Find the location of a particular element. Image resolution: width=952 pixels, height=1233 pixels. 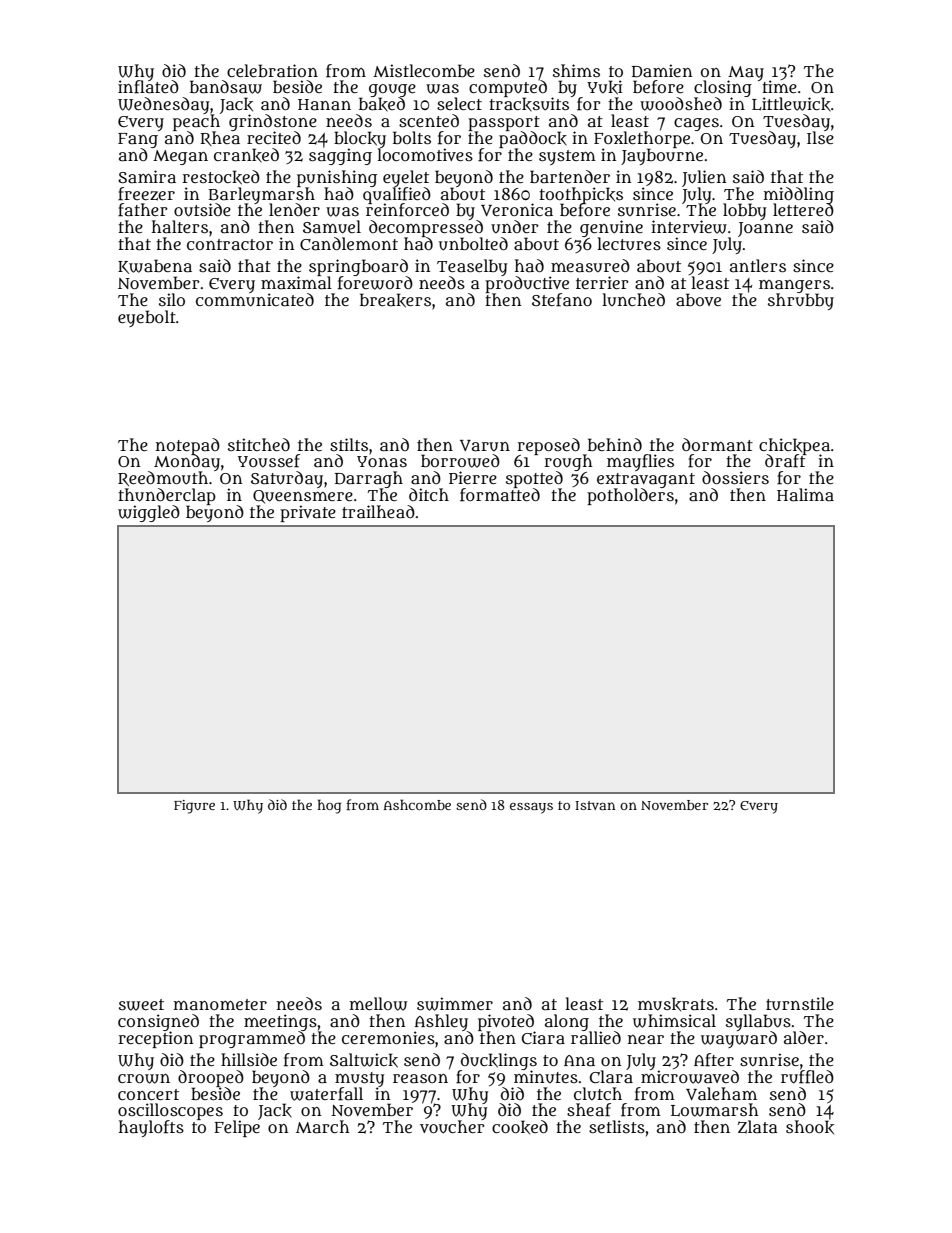

formatted is located at coordinates (500, 495).
